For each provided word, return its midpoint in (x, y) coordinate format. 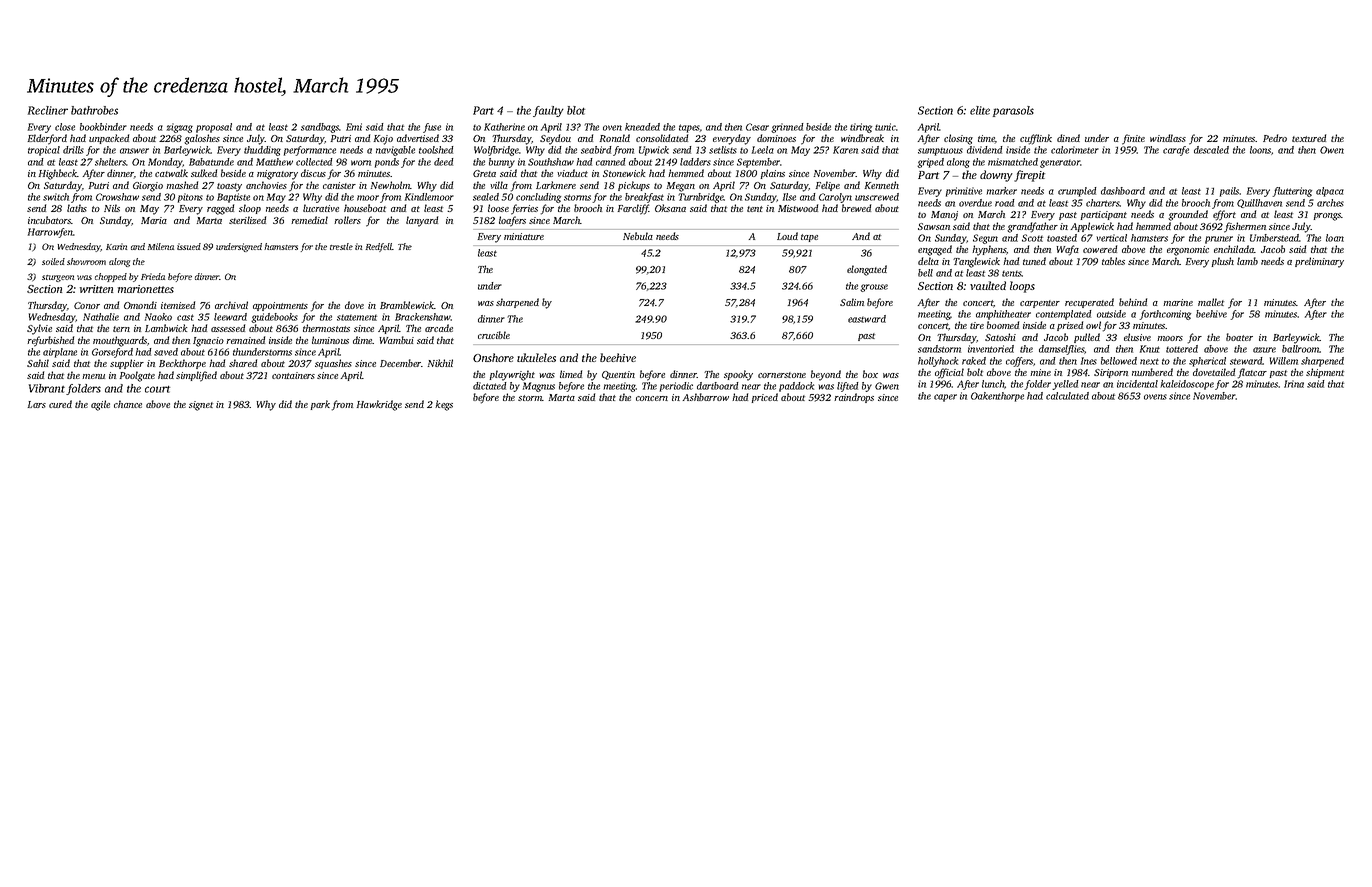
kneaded (642, 127)
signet (201, 406)
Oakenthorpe (997, 397)
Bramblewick (407, 305)
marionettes (146, 289)
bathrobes (94, 110)
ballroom (1301, 349)
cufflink (1036, 139)
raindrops (854, 398)
